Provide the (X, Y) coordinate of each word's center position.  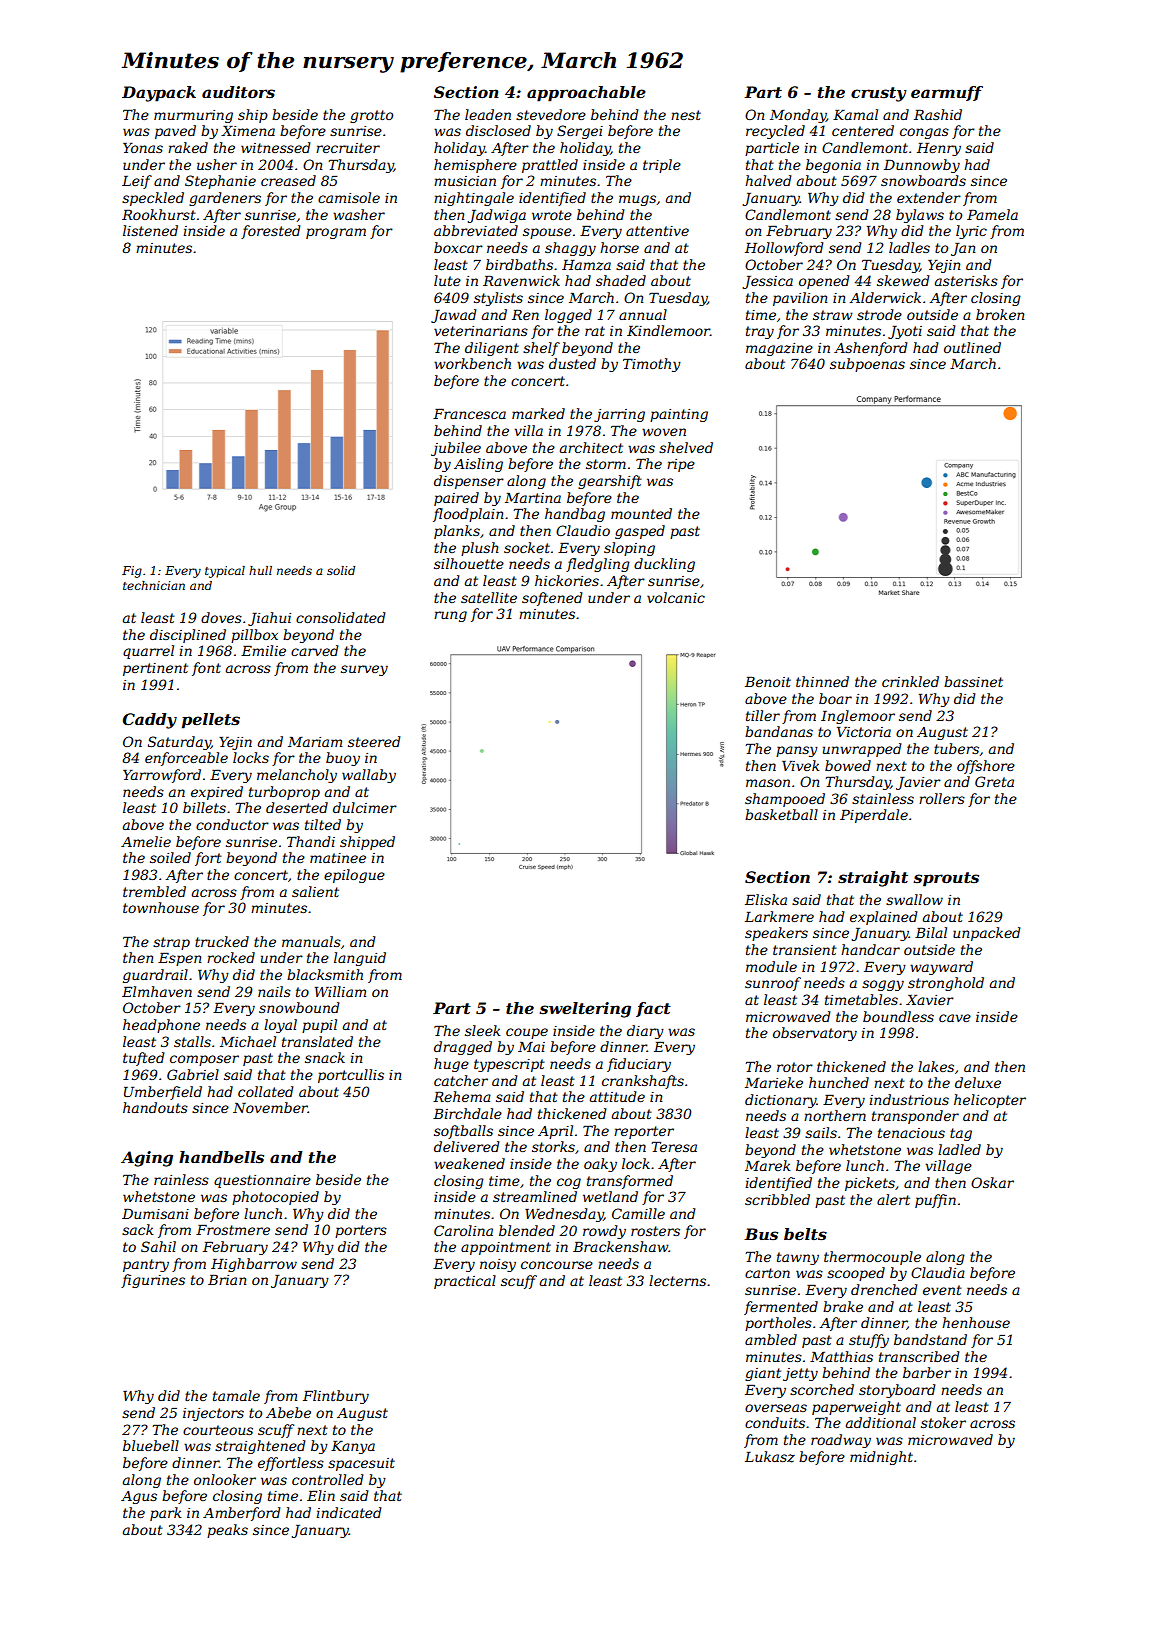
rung (450, 616)
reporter (644, 1132)
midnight (881, 1458)
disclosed (498, 130)
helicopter (990, 1101)
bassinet (973, 681)
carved (315, 650)
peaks (227, 1531)
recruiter (348, 148)
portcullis (351, 1076)
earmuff (947, 93)
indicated (349, 1512)
